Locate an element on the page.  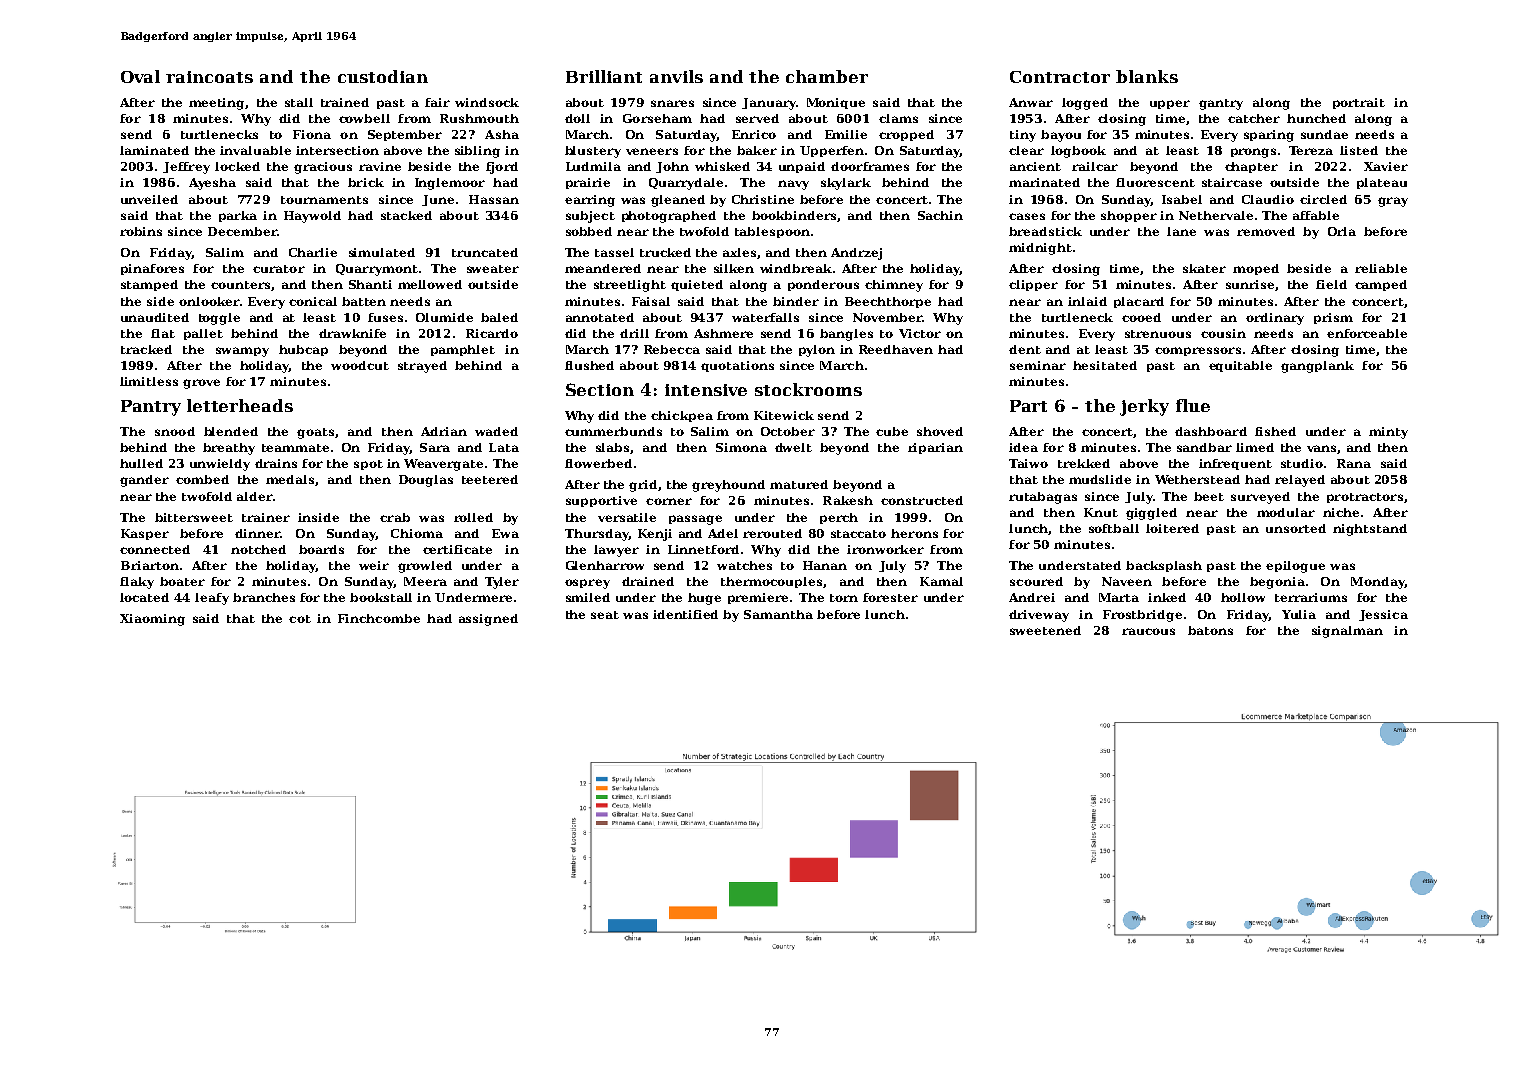
sweetened is located at coordinates (1045, 630).
